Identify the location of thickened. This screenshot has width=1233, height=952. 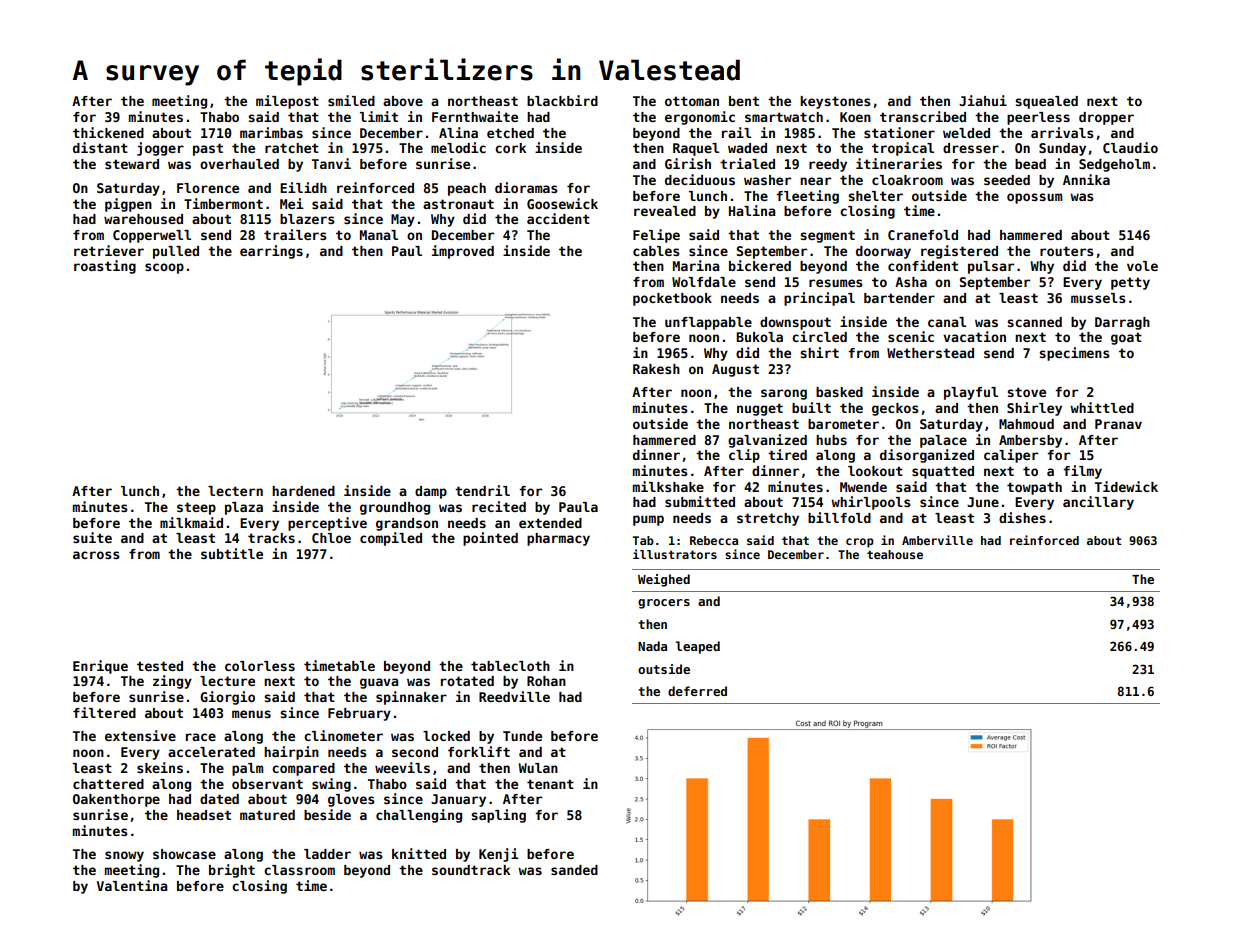
(108, 132).
